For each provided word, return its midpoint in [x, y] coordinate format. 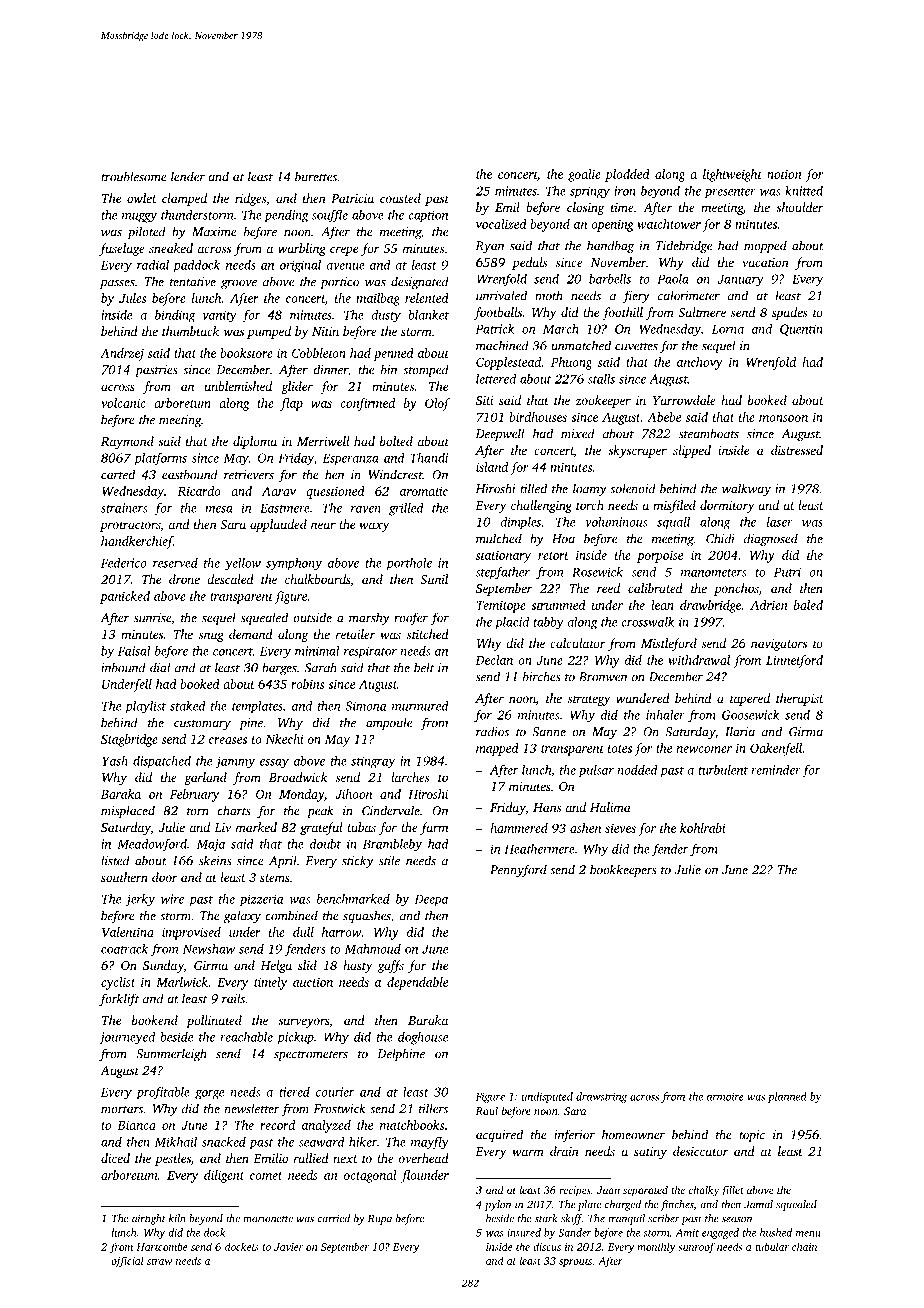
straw [159, 1261]
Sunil [434, 579]
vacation [765, 262]
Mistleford [669, 644]
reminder [776, 770]
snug [211, 637]
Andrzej [122, 354]
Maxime [214, 232]
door [165, 877]
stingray [373, 762]
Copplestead [508, 363]
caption [428, 216]
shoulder [800, 207]
